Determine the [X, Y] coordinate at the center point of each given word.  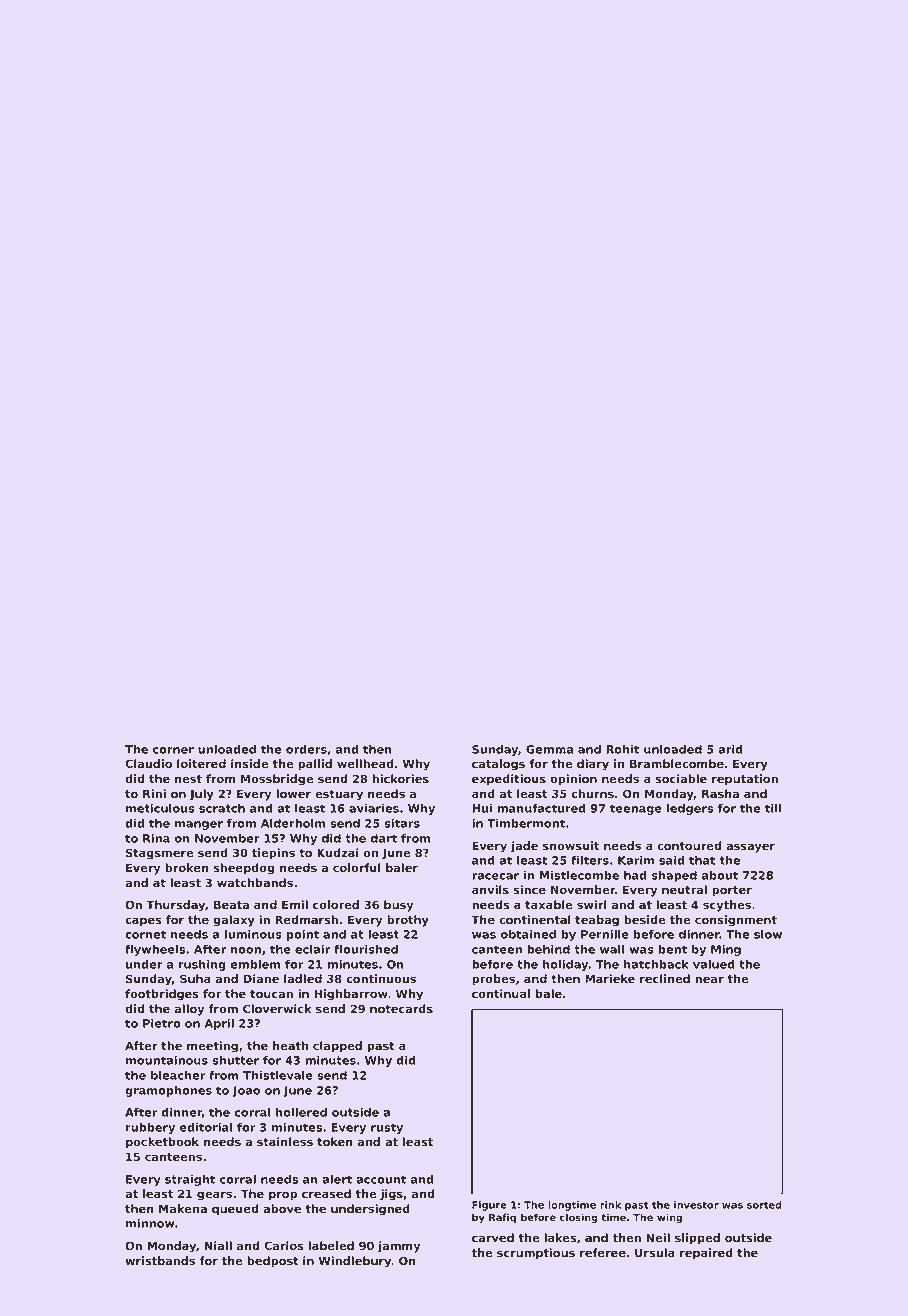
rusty [387, 1128]
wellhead [365, 763]
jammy [399, 1247]
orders [306, 749]
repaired [706, 1254]
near [709, 979]
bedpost [273, 1262]
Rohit [622, 749]
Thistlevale [278, 1075]
